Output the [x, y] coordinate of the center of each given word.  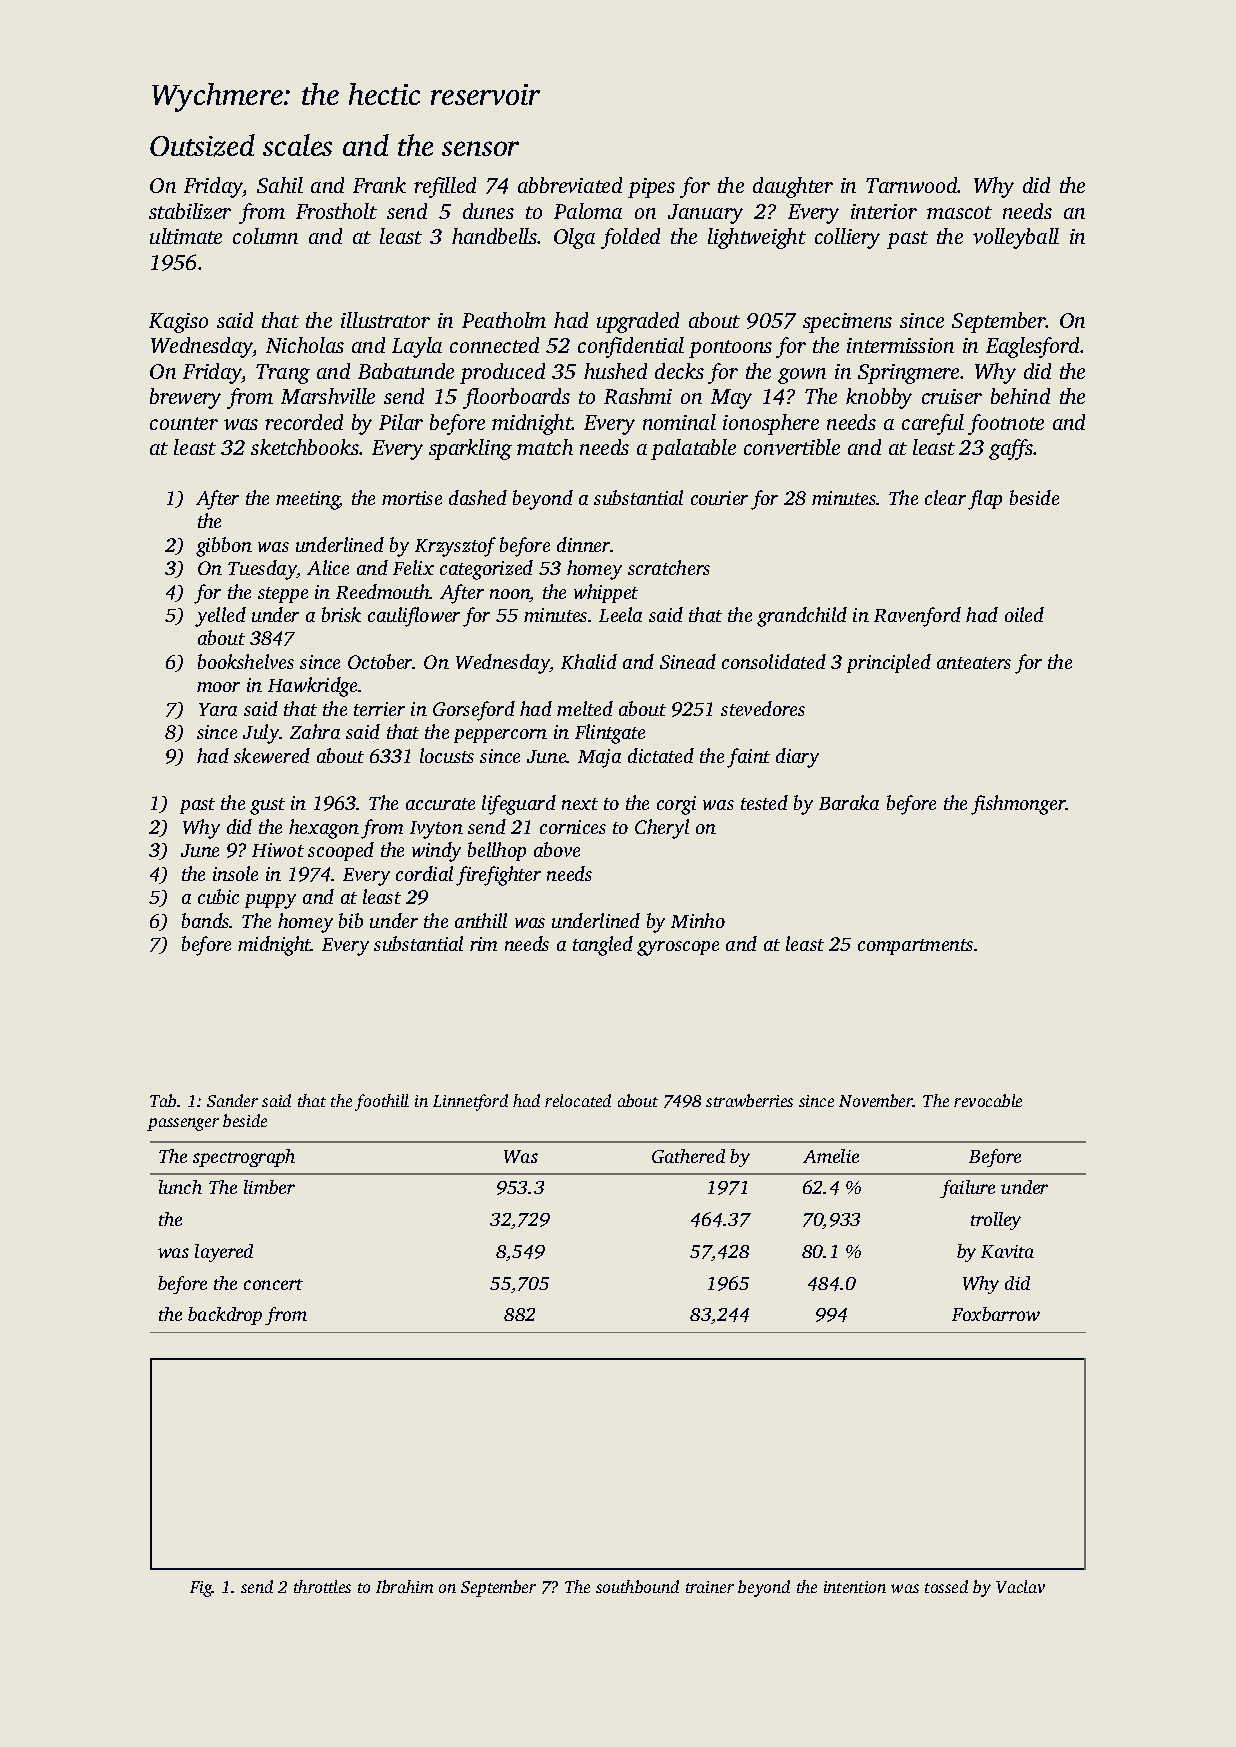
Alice [328, 567]
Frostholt [336, 211]
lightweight [757, 238]
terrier [379, 709]
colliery [847, 238]
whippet [606, 593]
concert [273, 1284]
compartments [915, 947]
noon [510, 595]
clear [945, 497]
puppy [270, 901]
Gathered [688, 1156]
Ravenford [917, 617]
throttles [322, 1586]
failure [967, 1189]
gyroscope [678, 948]
